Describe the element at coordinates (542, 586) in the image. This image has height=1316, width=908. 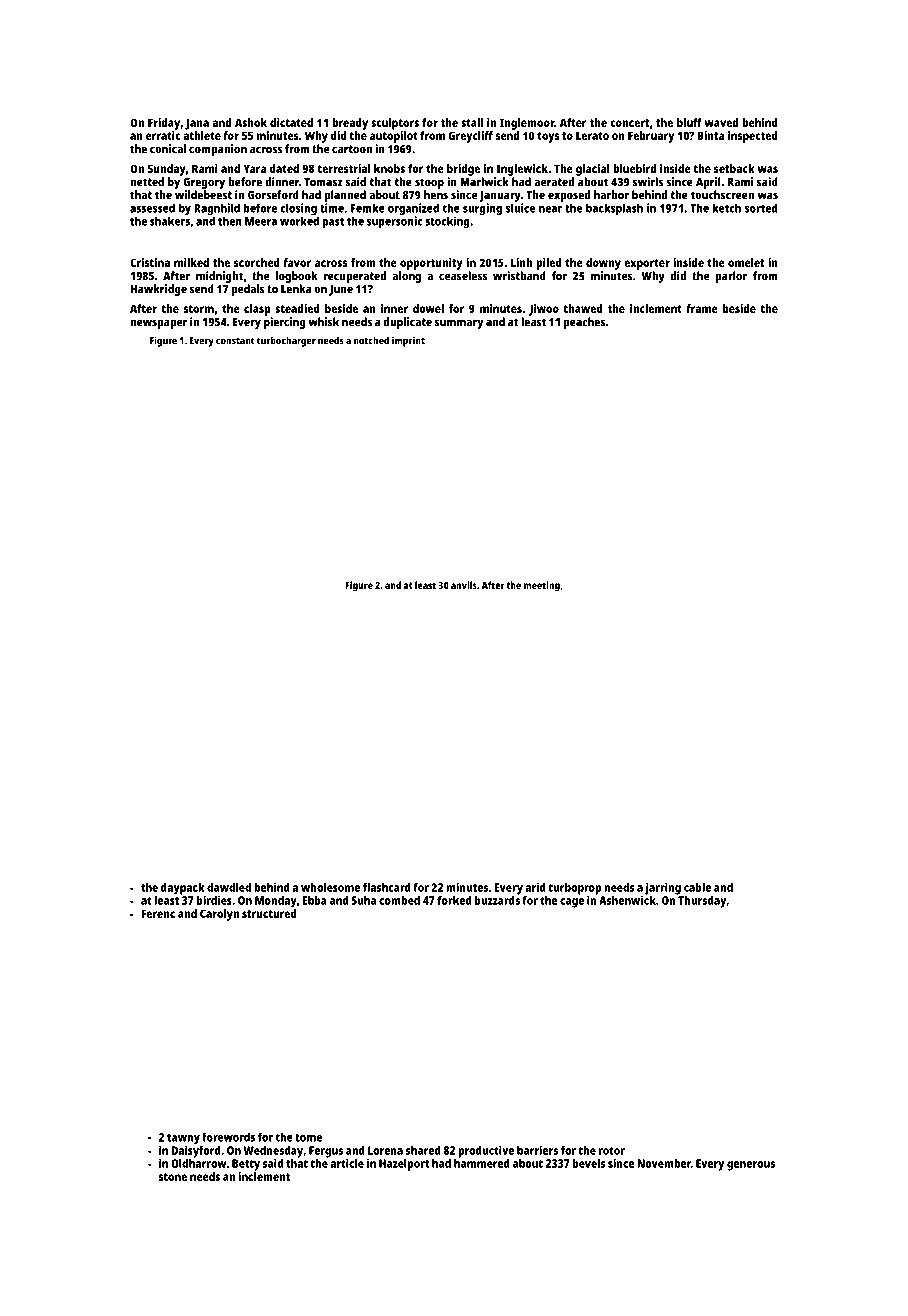
I see `meeting` at that location.
